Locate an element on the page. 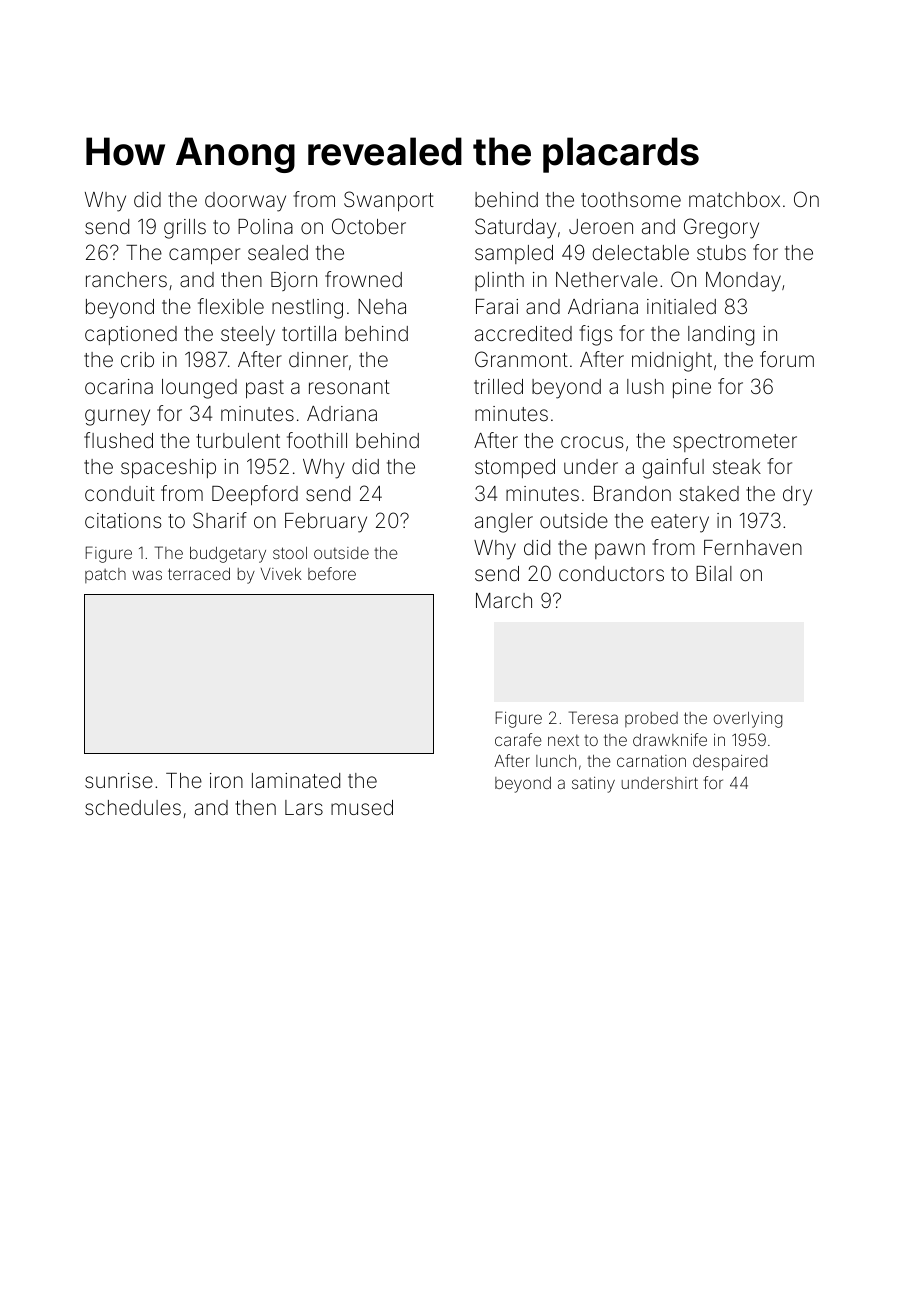 The width and height of the document is (908, 1316). spectrometer is located at coordinates (735, 443).
